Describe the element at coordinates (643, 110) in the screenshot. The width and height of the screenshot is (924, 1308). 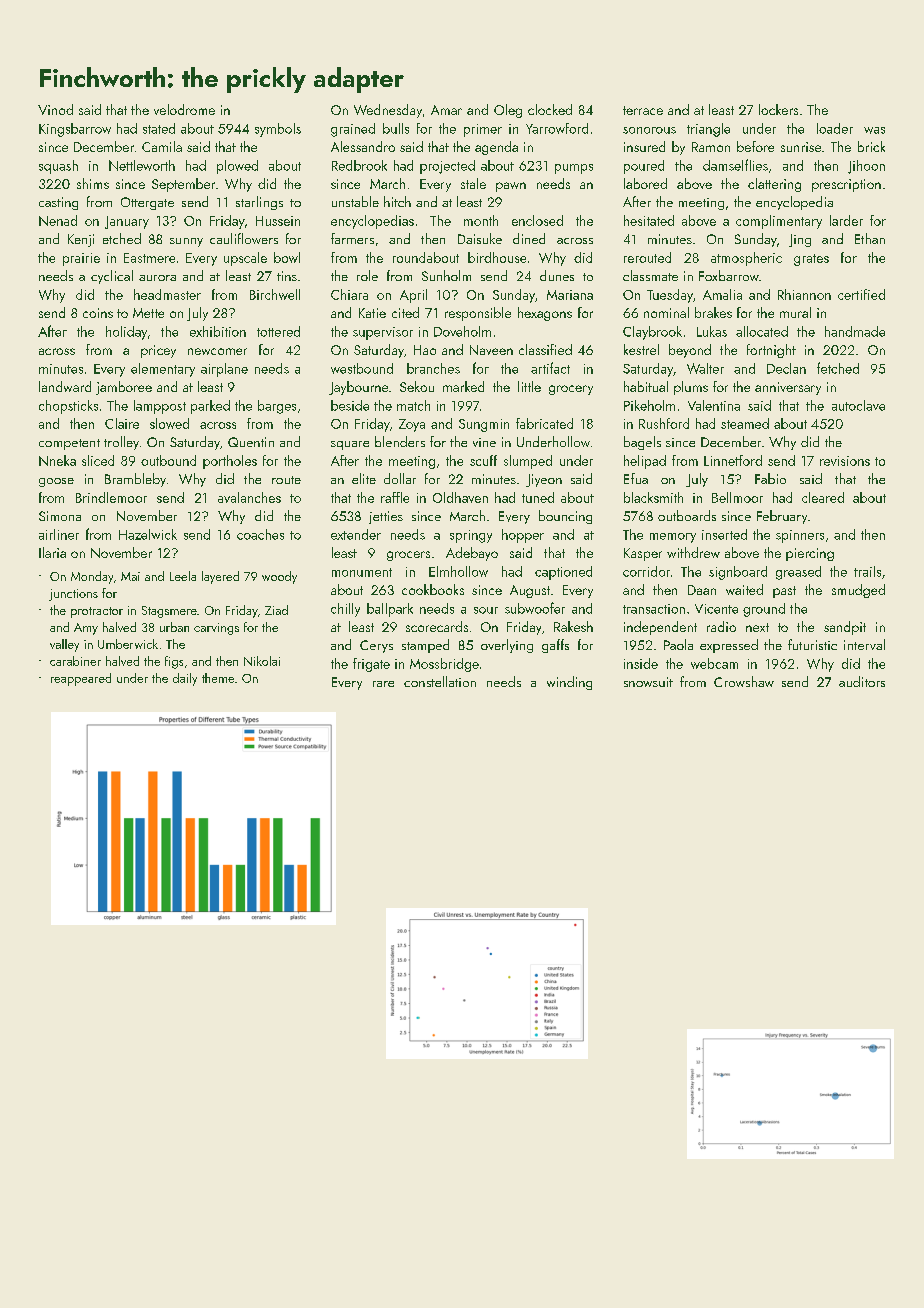
I see `terrace` at that location.
